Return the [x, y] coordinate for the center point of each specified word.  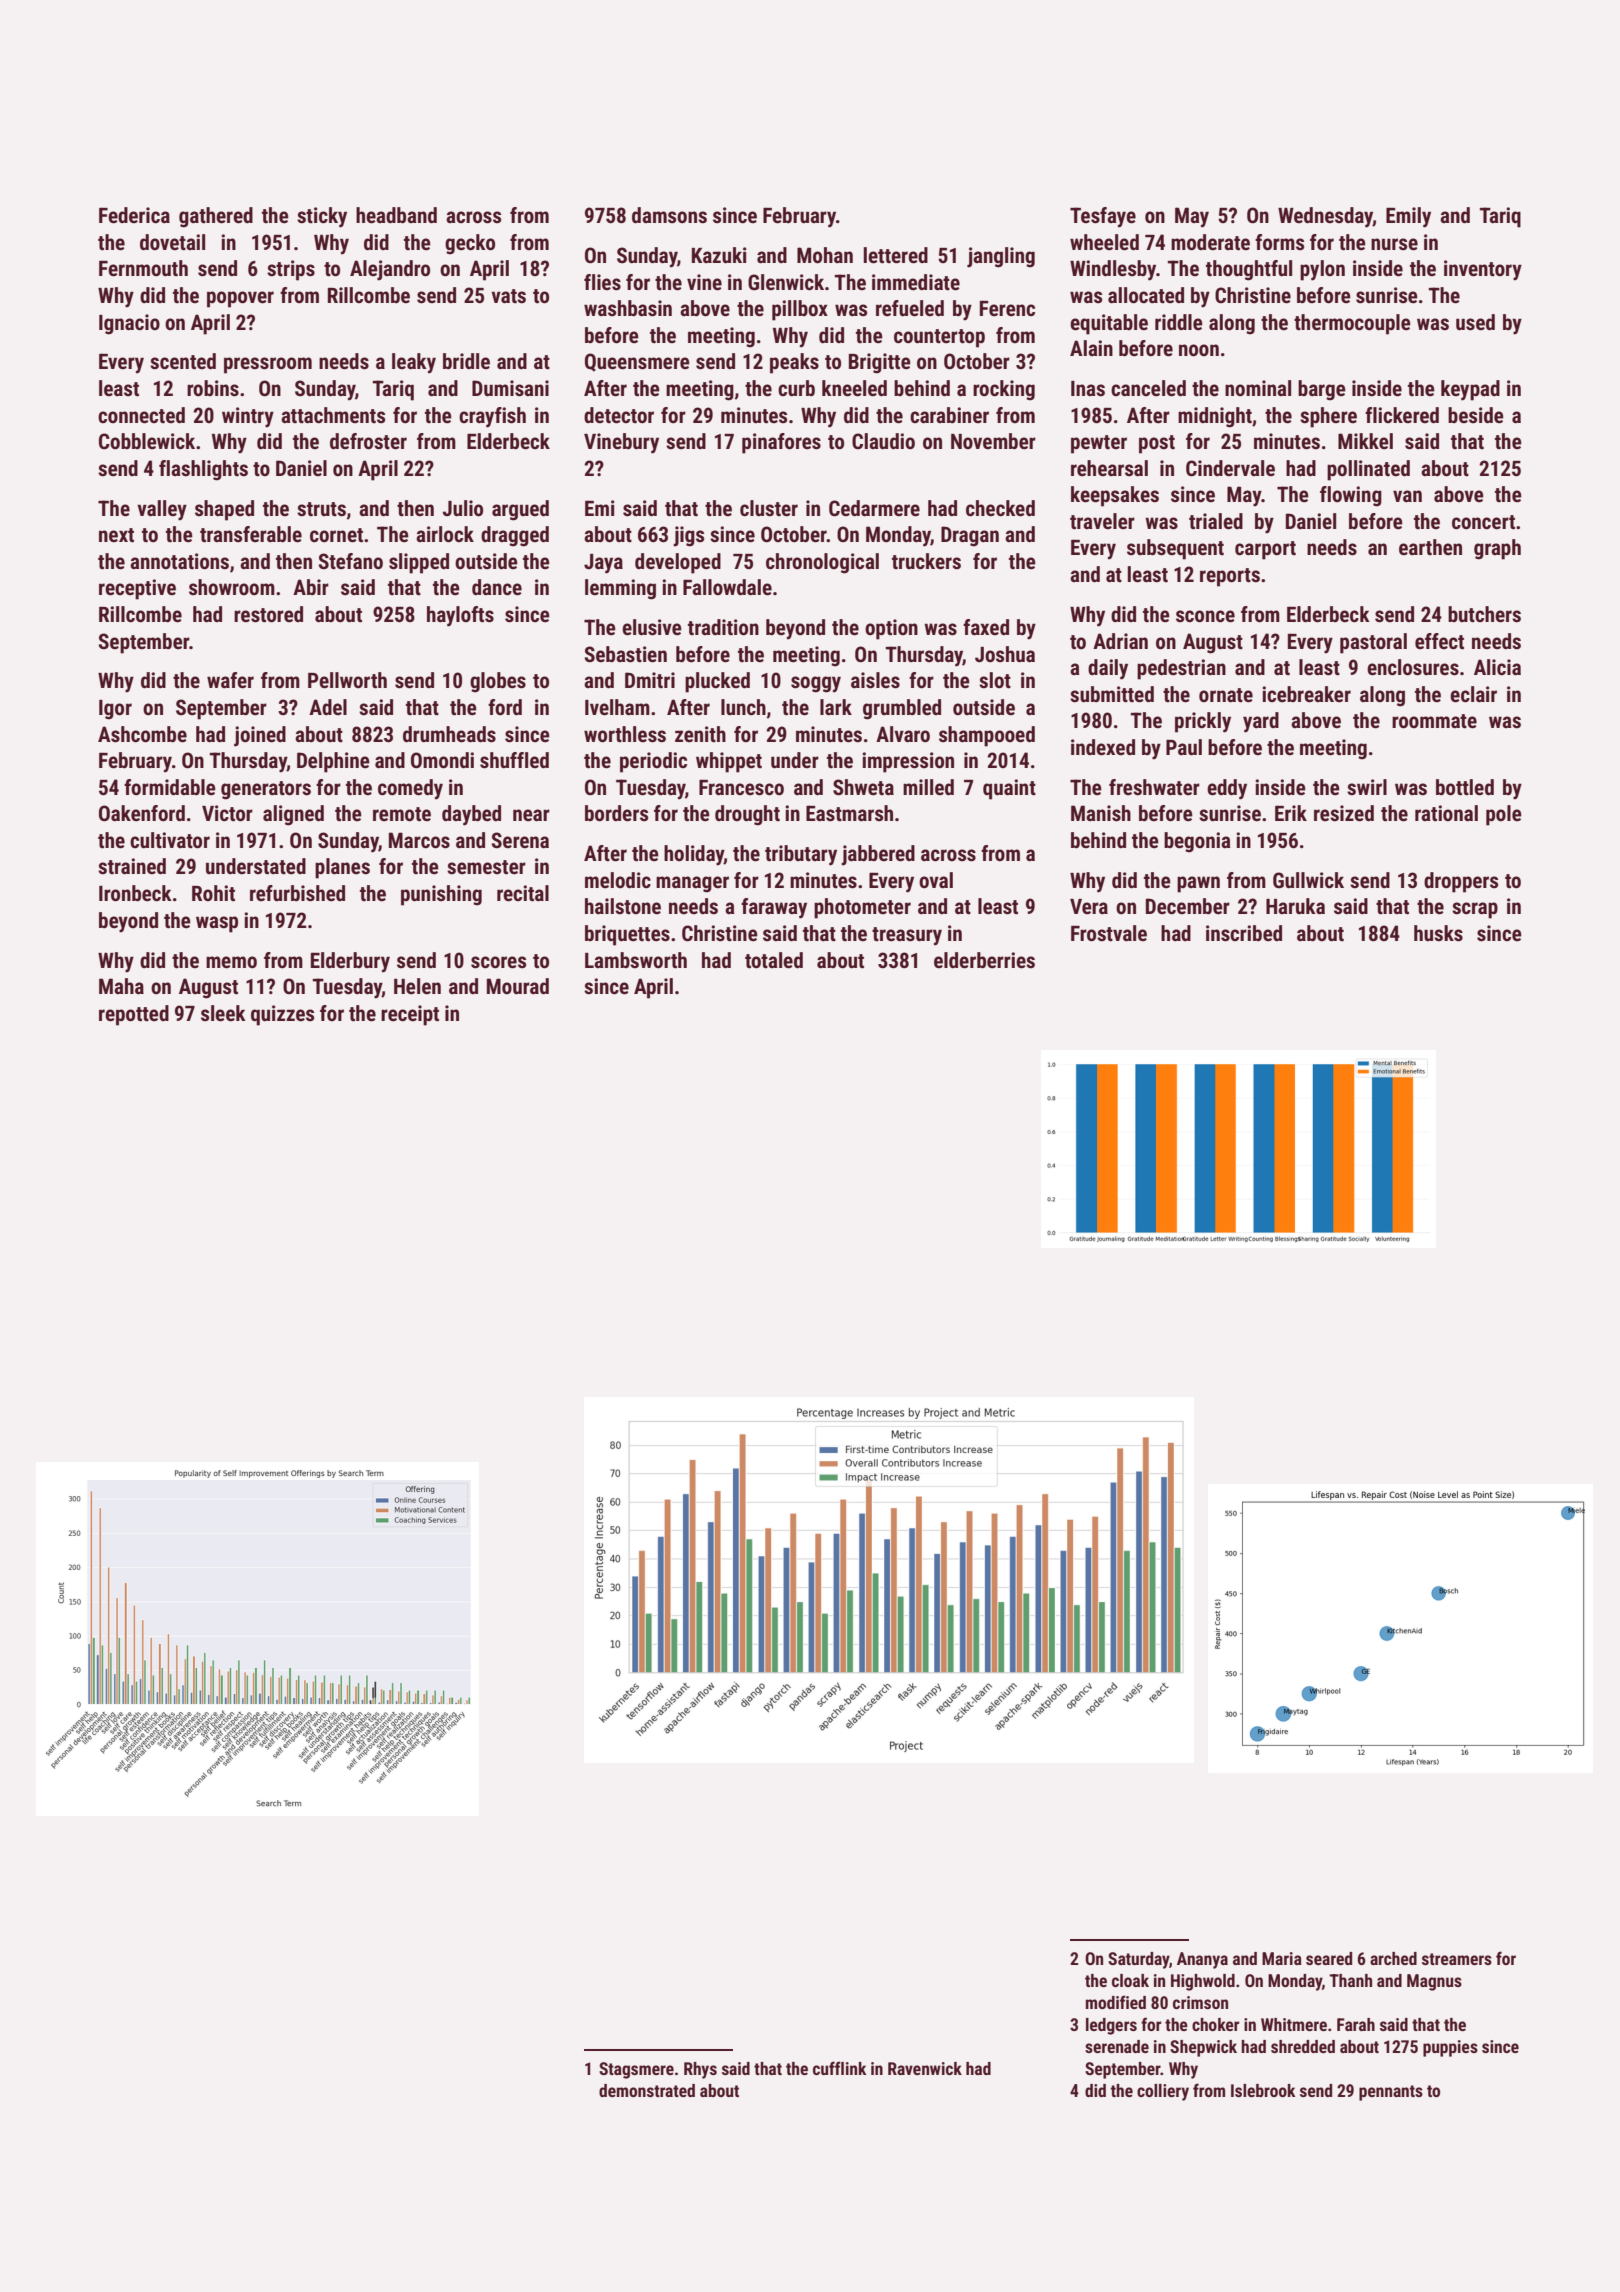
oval [936, 880]
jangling [1001, 257]
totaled [774, 960]
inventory [1483, 270]
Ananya [1202, 1960]
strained [132, 866]
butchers [1484, 614]
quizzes [282, 1015]
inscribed [1244, 933]
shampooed [987, 736]
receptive [137, 589]
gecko [470, 244]
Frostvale [1109, 933]
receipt [410, 1015]
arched [1393, 1958]
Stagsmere [636, 2070]
